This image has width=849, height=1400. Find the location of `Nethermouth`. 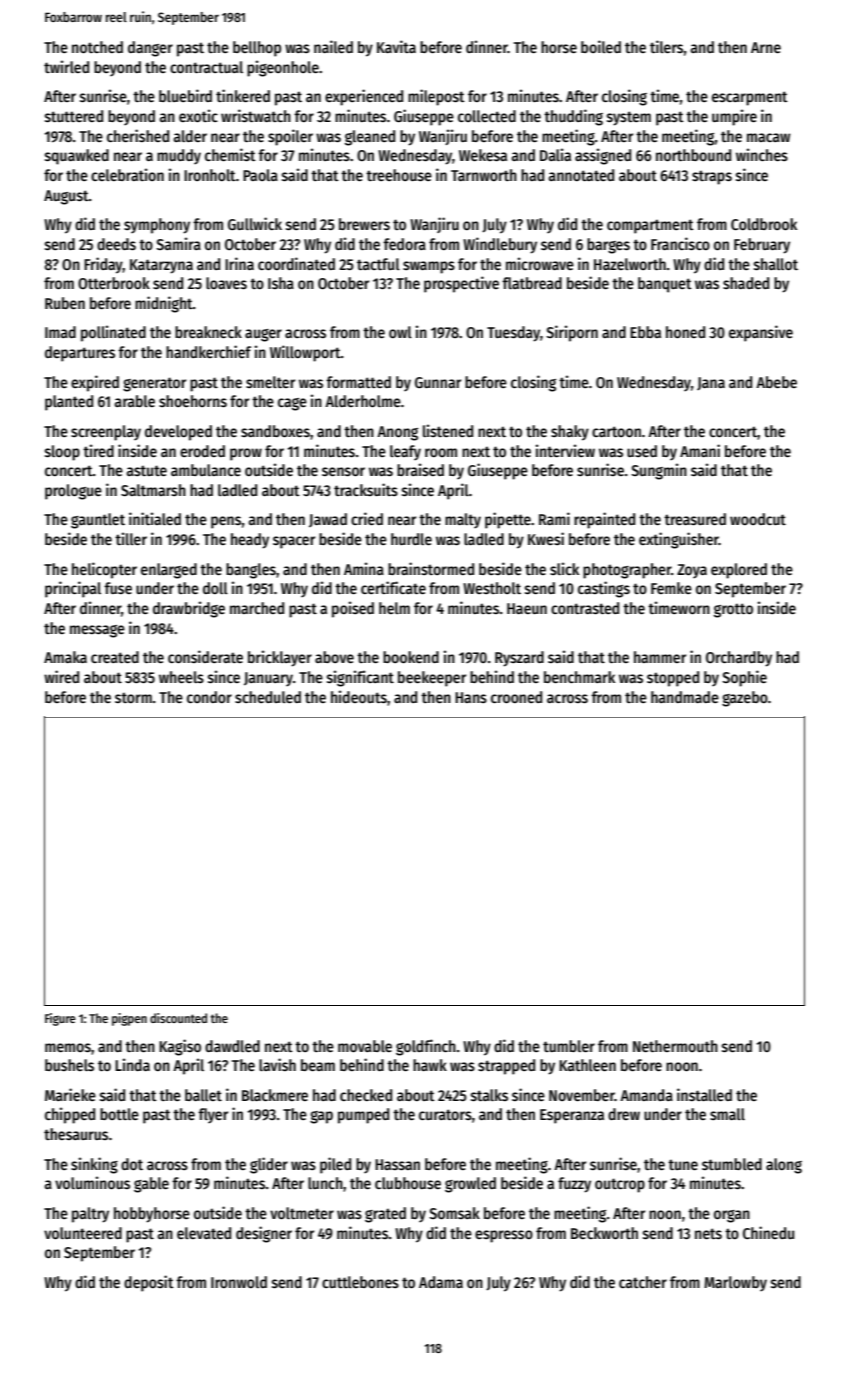

Nethermouth is located at coordinates (675, 1046).
